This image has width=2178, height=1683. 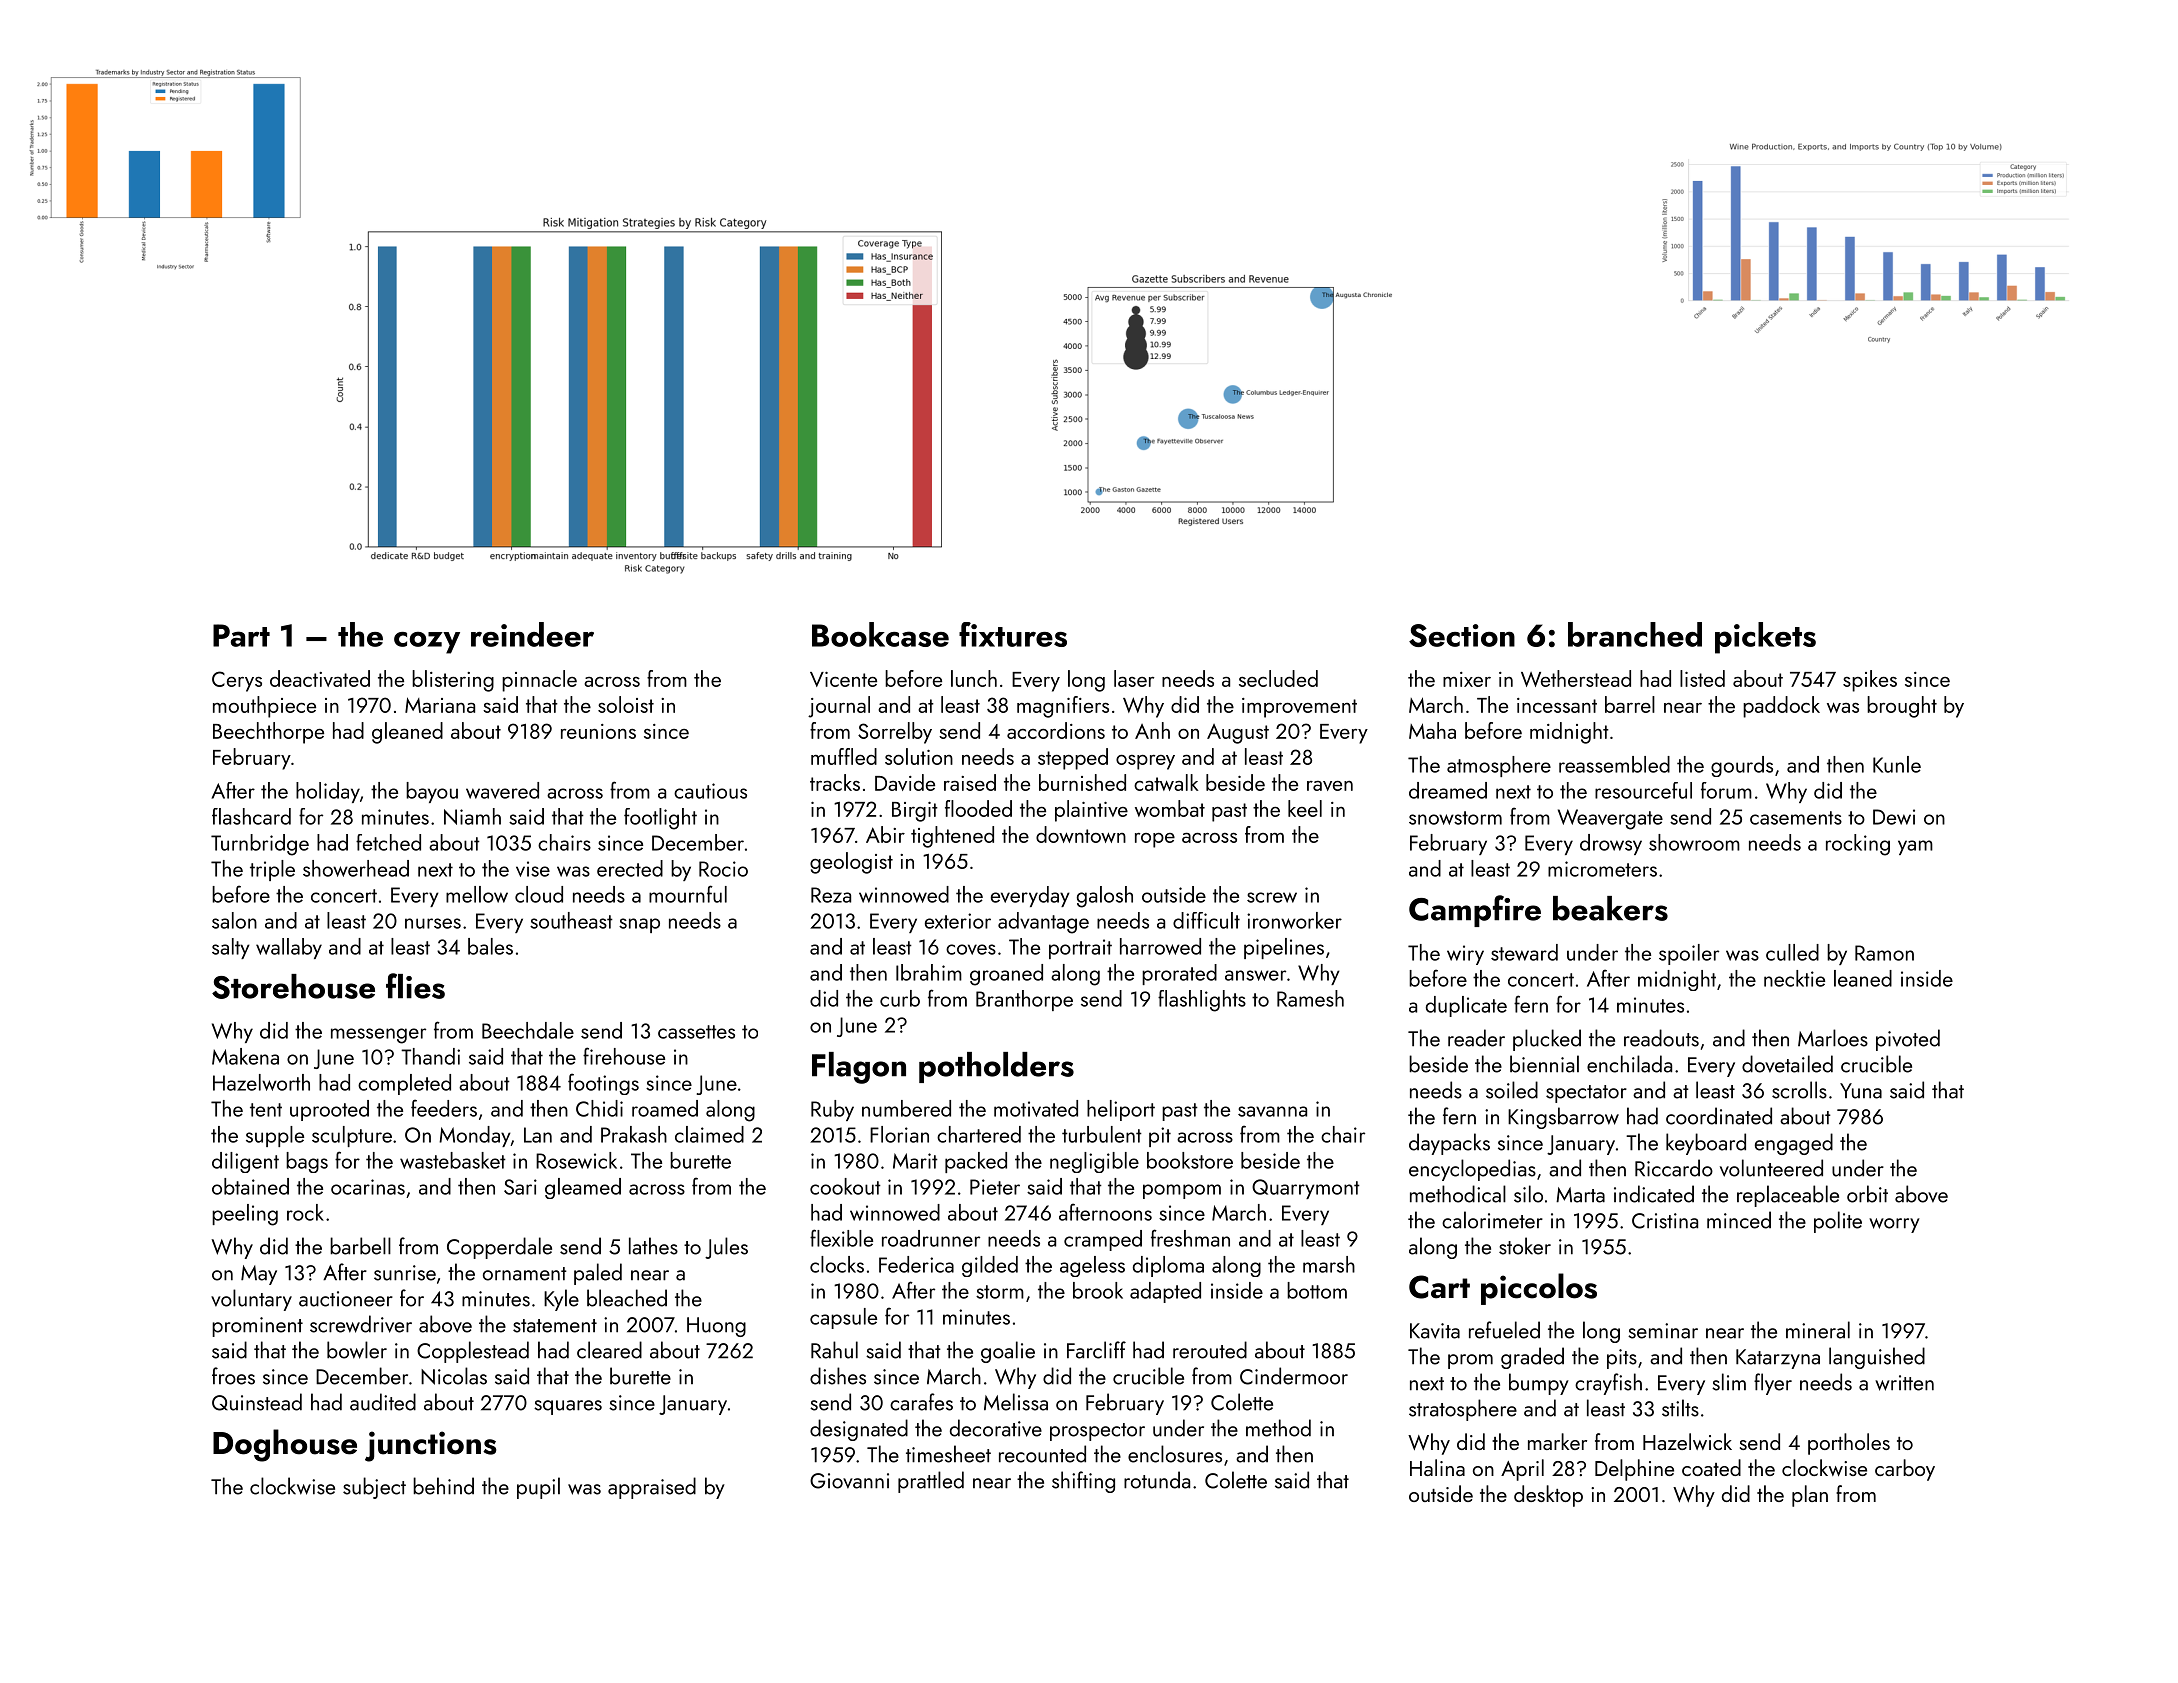 What do you see at coordinates (1525, 1246) in the image?
I see `stoker` at bounding box center [1525, 1246].
